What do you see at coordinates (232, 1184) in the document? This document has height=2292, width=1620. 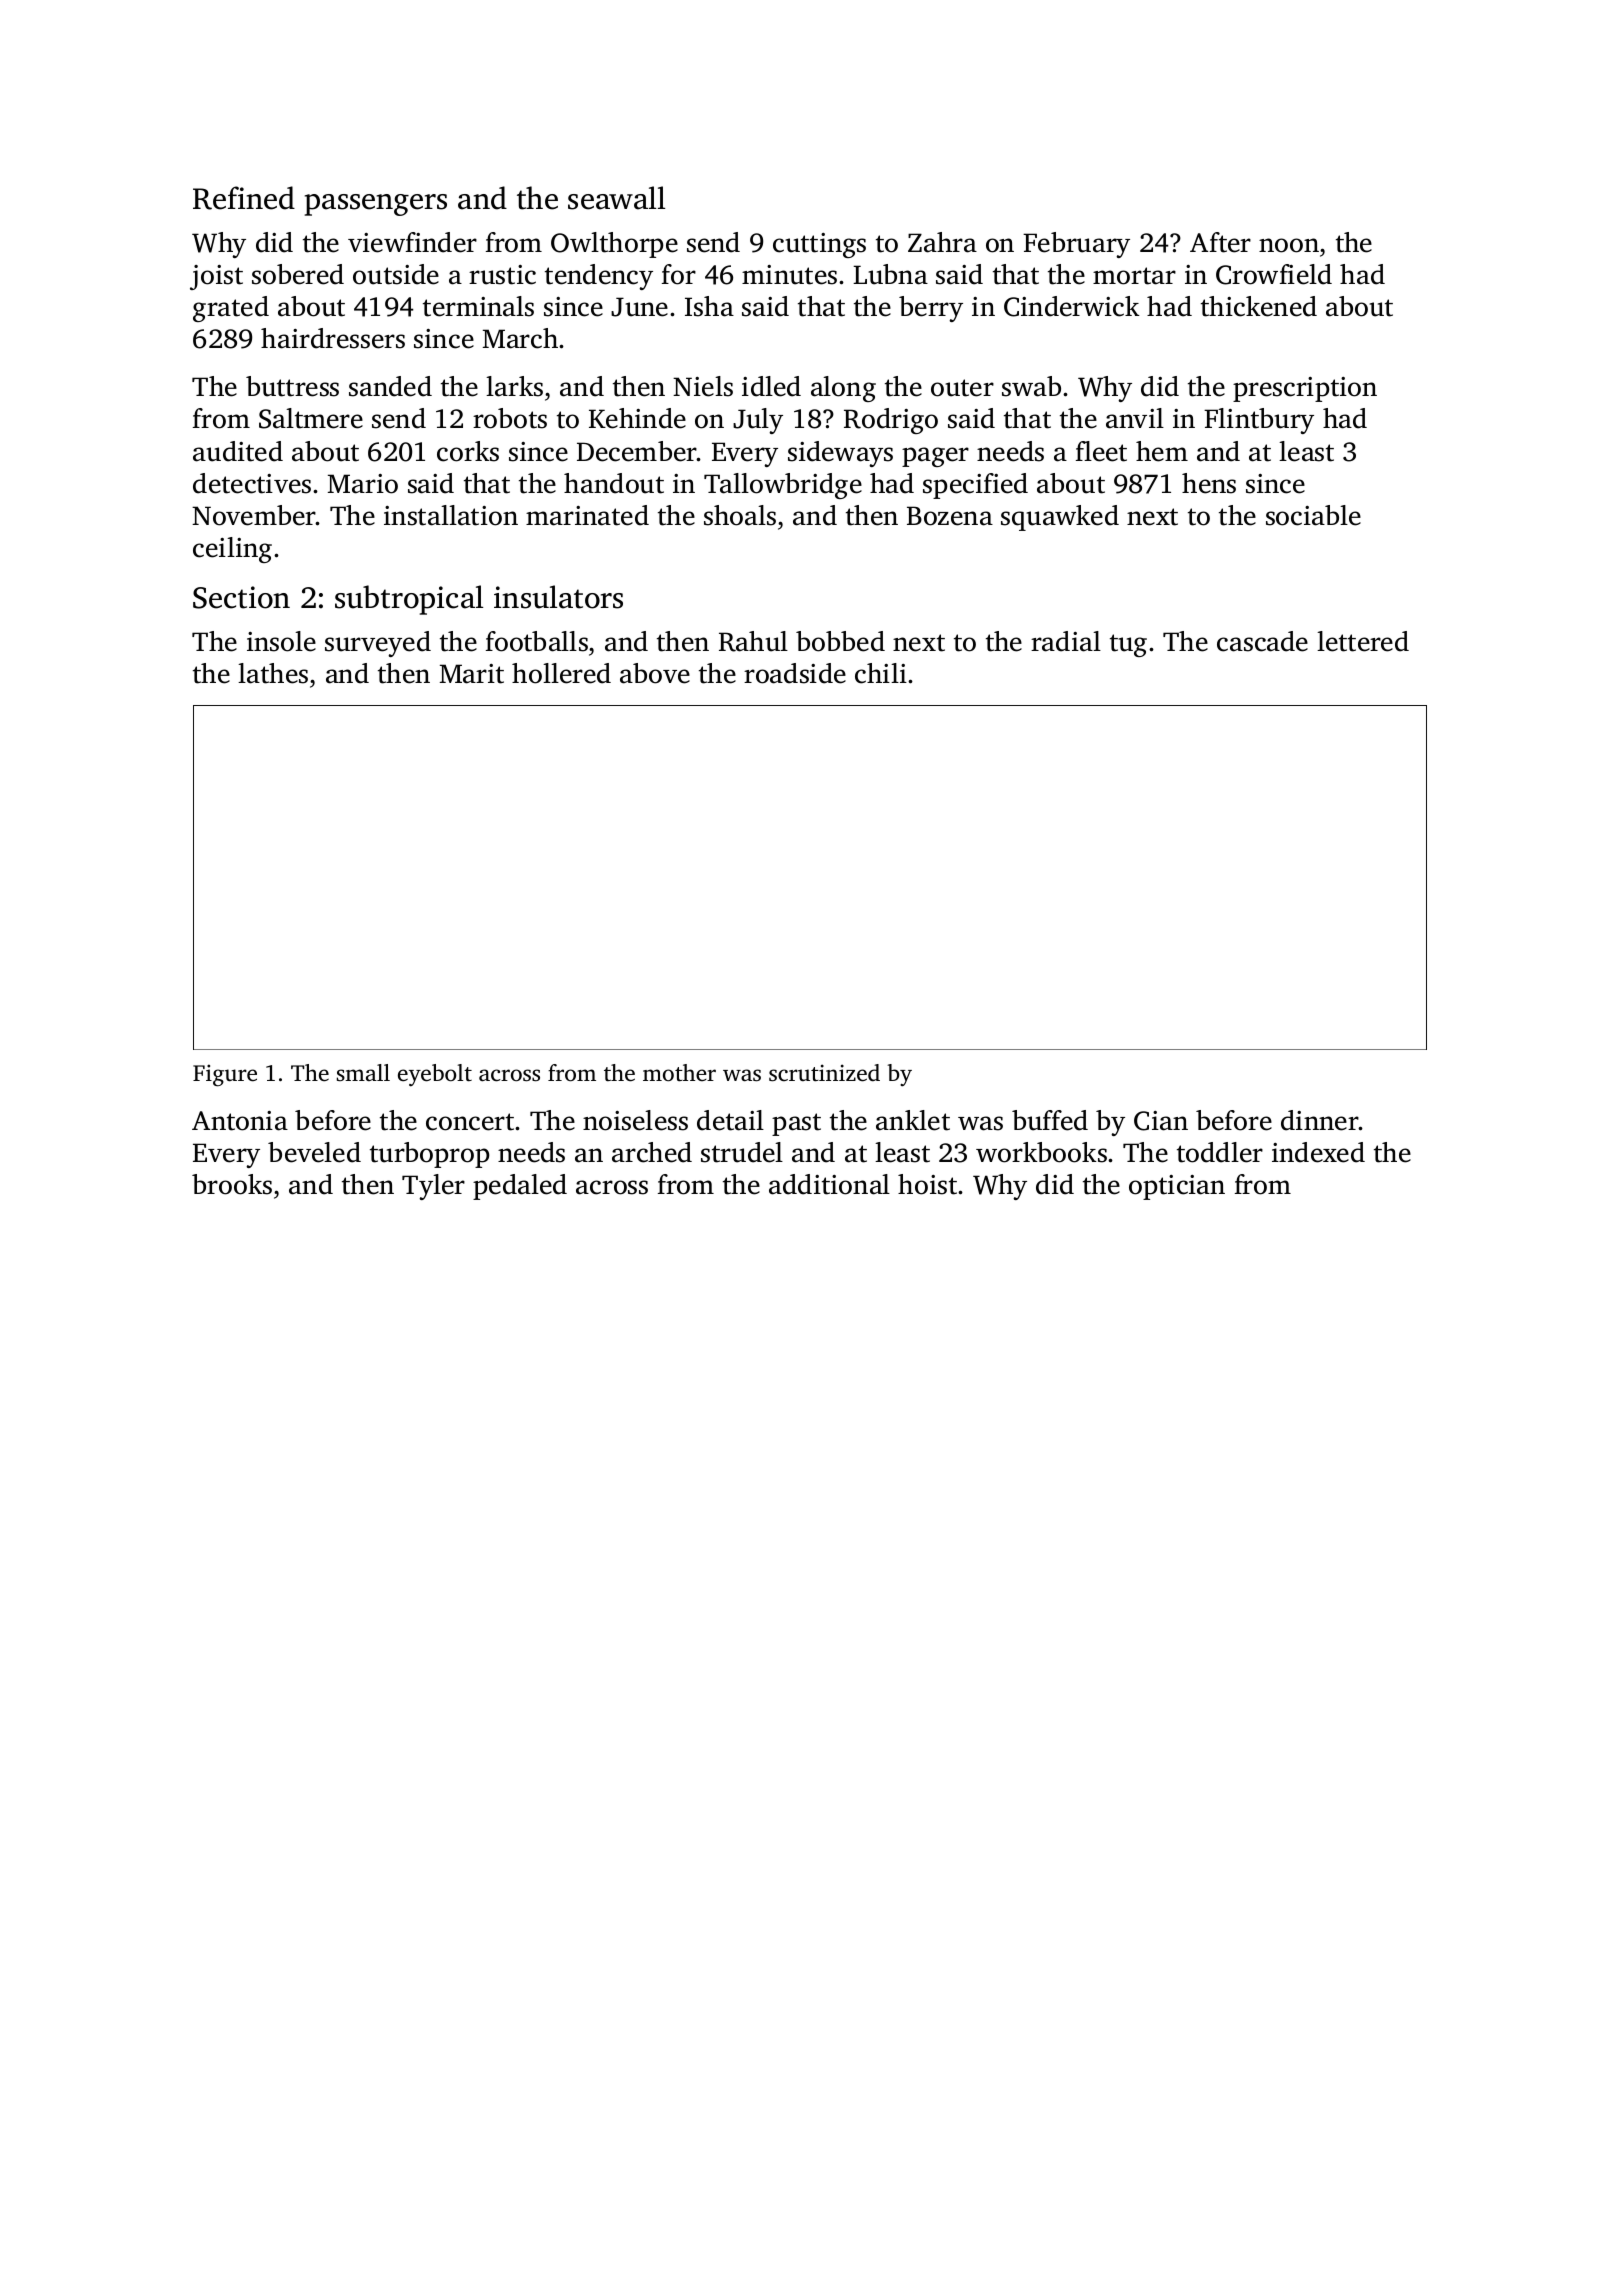 I see `brooks` at bounding box center [232, 1184].
